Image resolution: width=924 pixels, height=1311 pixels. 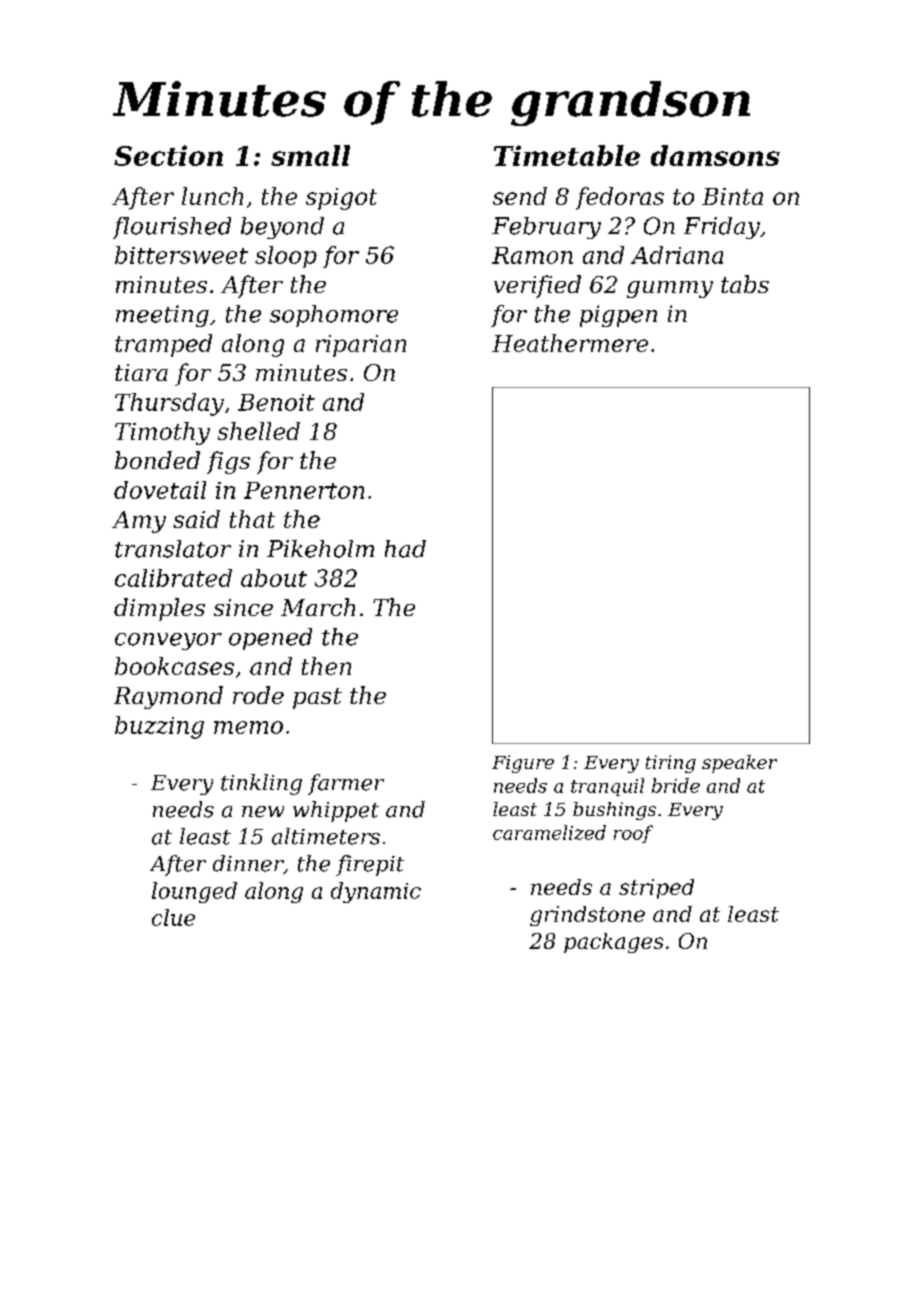 What do you see at coordinates (739, 764) in the screenshot?
I see `speaker` at bounding box center [739, 764].
